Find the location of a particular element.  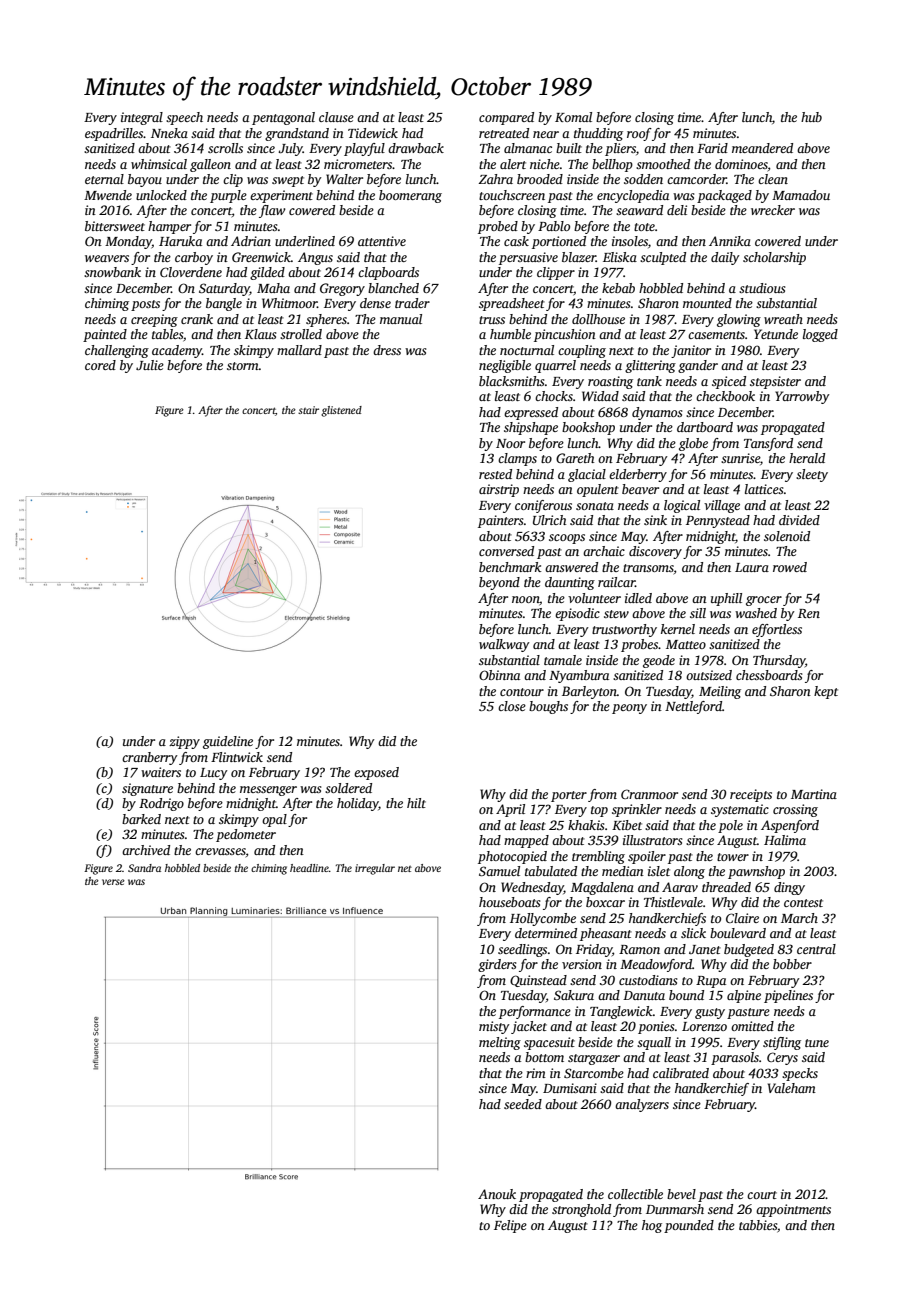

Julie is located at coordinates (150, 365).
